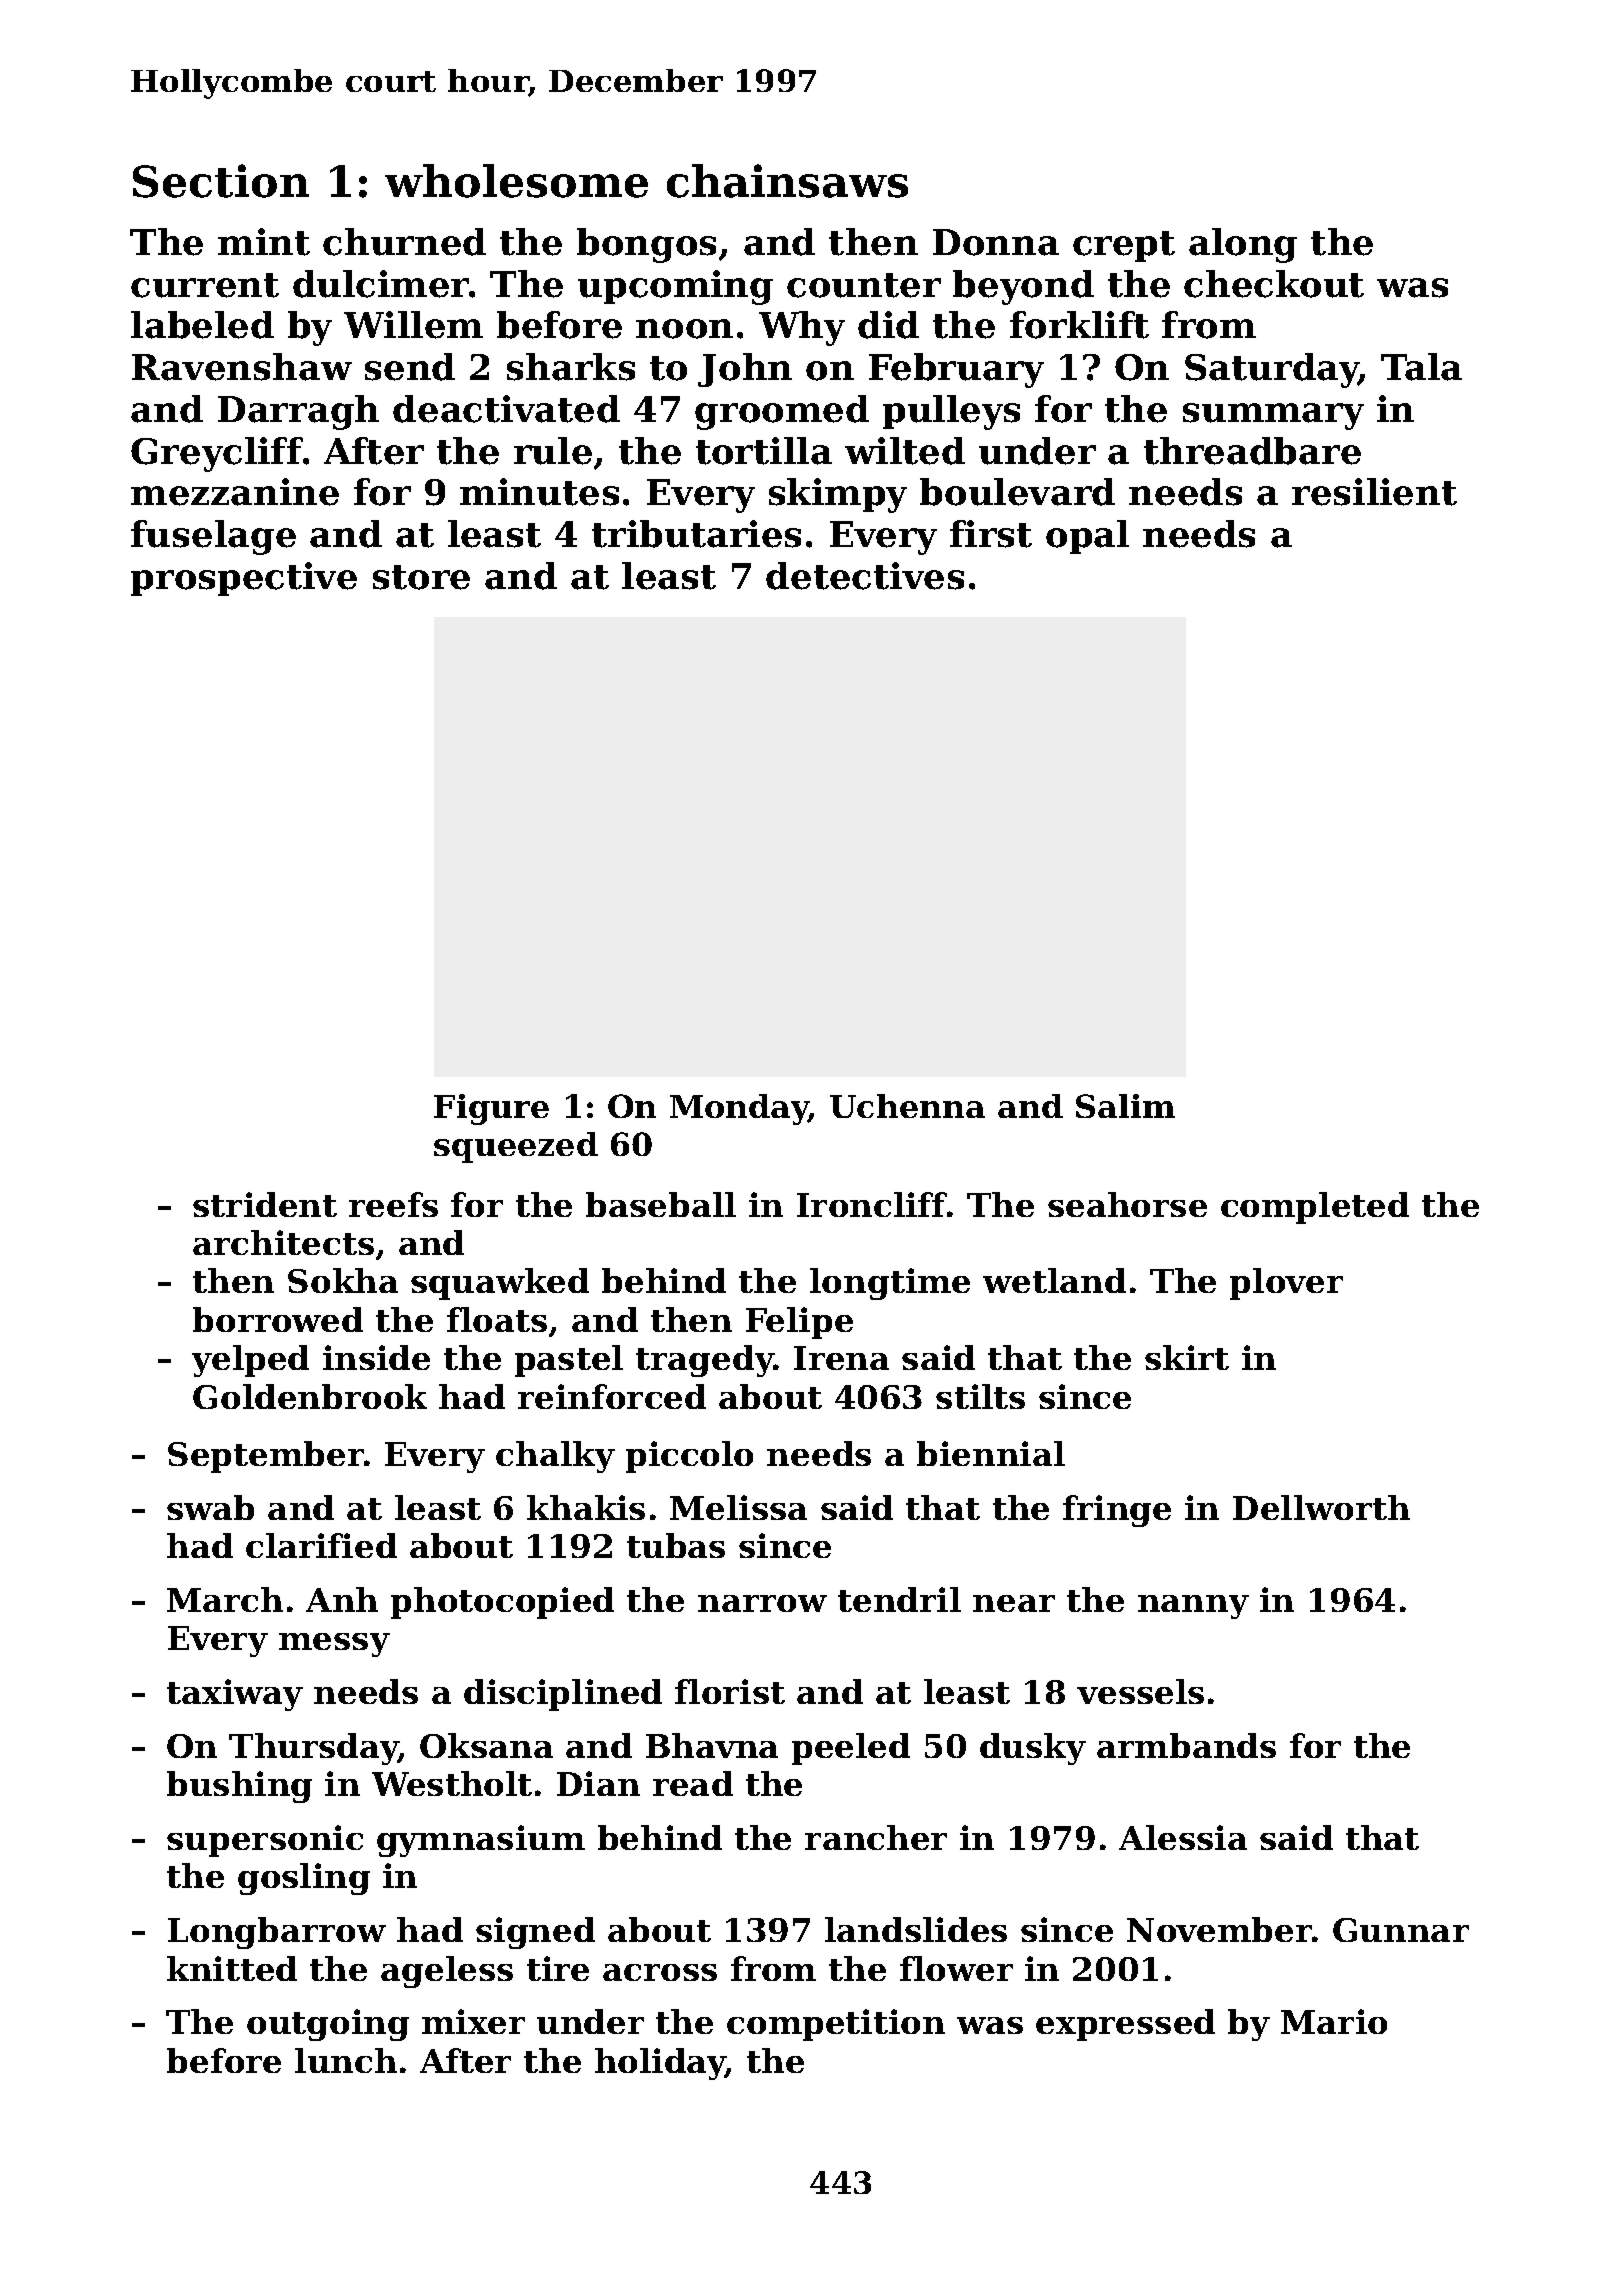  What do you see at coordinates (1315, 1208) in the document?
I see `completed` at bounding box center [1315, 1208].
